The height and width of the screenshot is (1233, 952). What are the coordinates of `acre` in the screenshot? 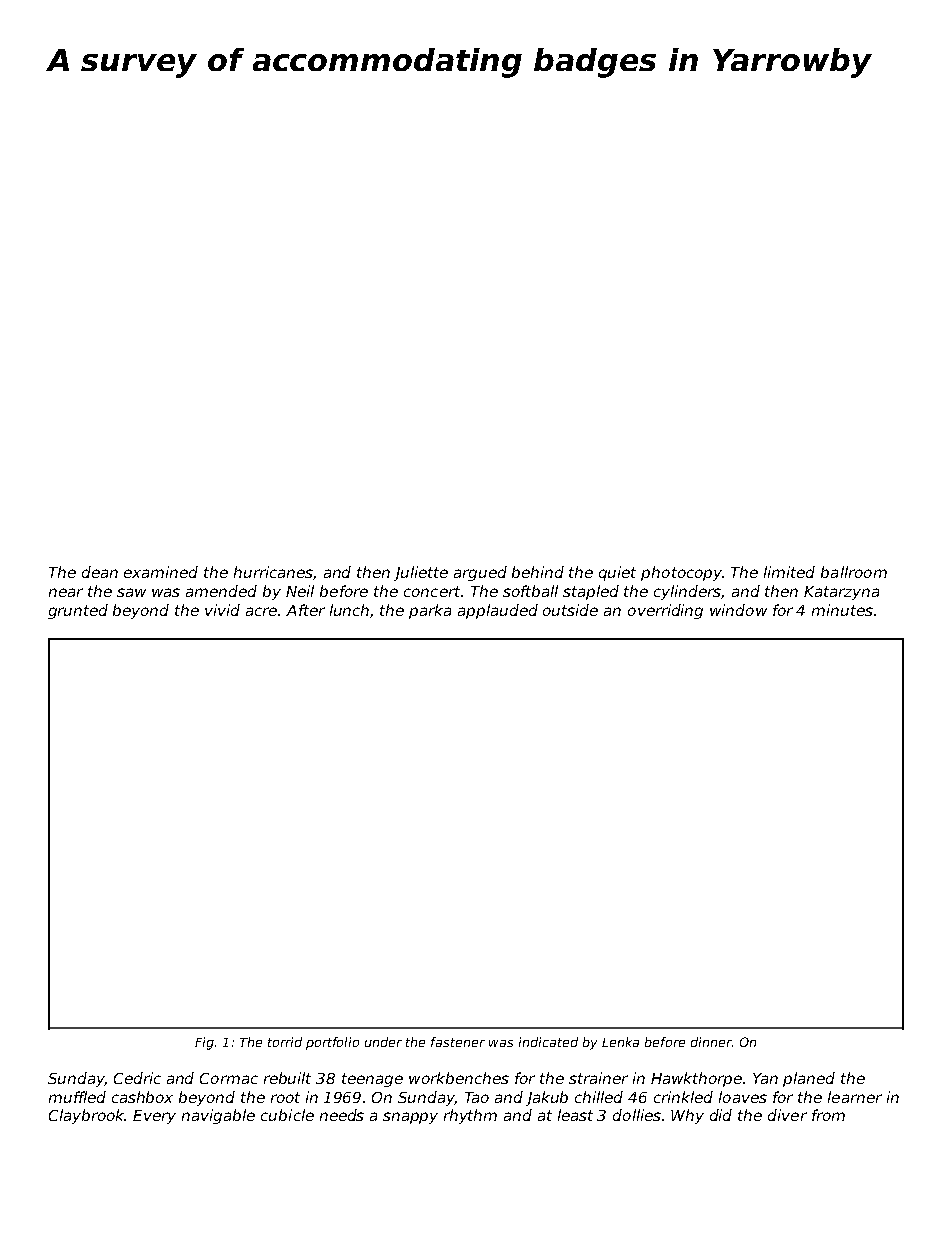 It's located at (261, 611).
